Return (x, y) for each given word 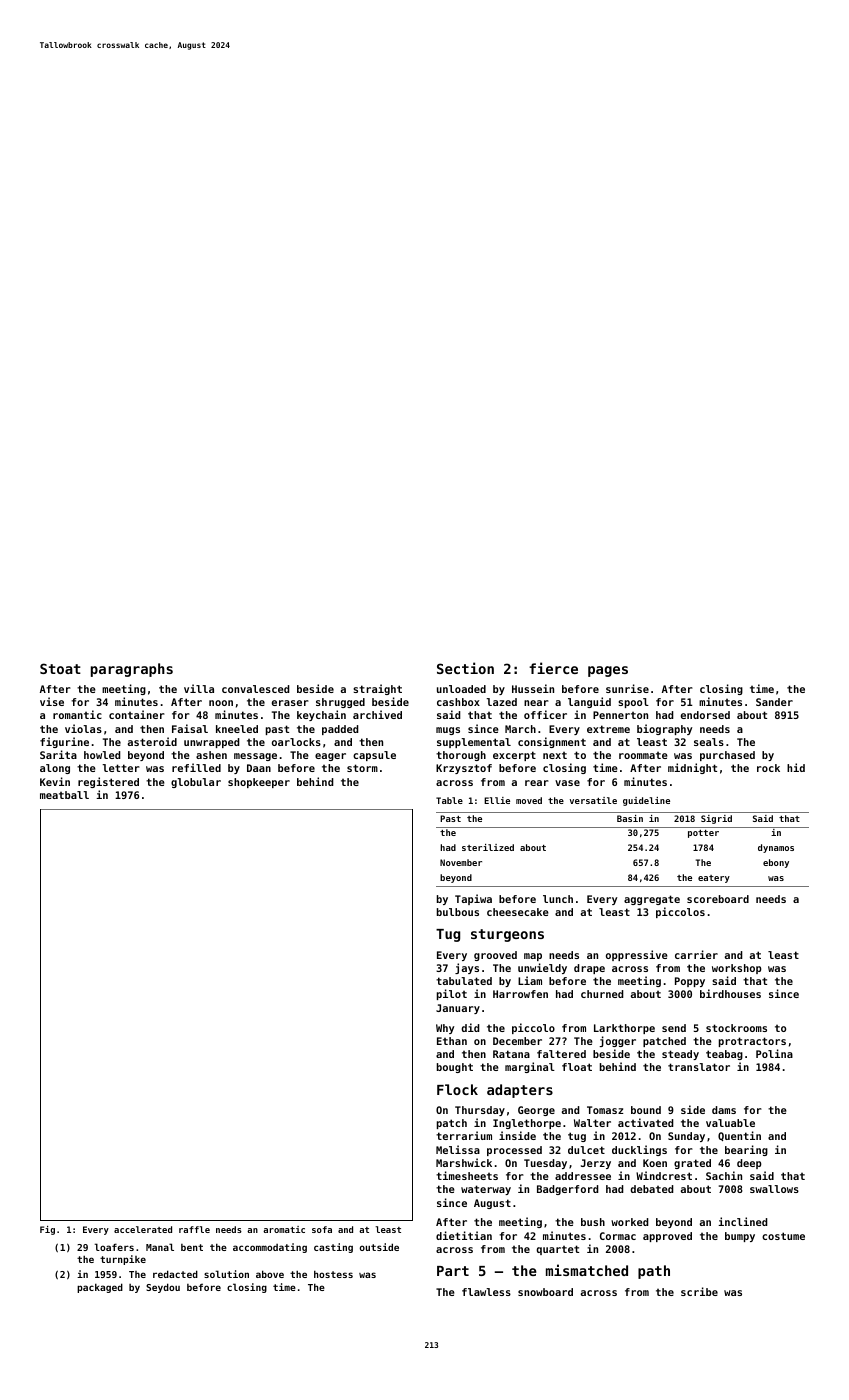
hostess (333, 1274)
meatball (64, 795)
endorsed (705, 715)
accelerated (143, 1229)
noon (221, 703)
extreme (608, 729)
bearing (746, 1150)
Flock (457, 1089)
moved (529, 800)
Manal (160, 1247)
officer (545, 714)
